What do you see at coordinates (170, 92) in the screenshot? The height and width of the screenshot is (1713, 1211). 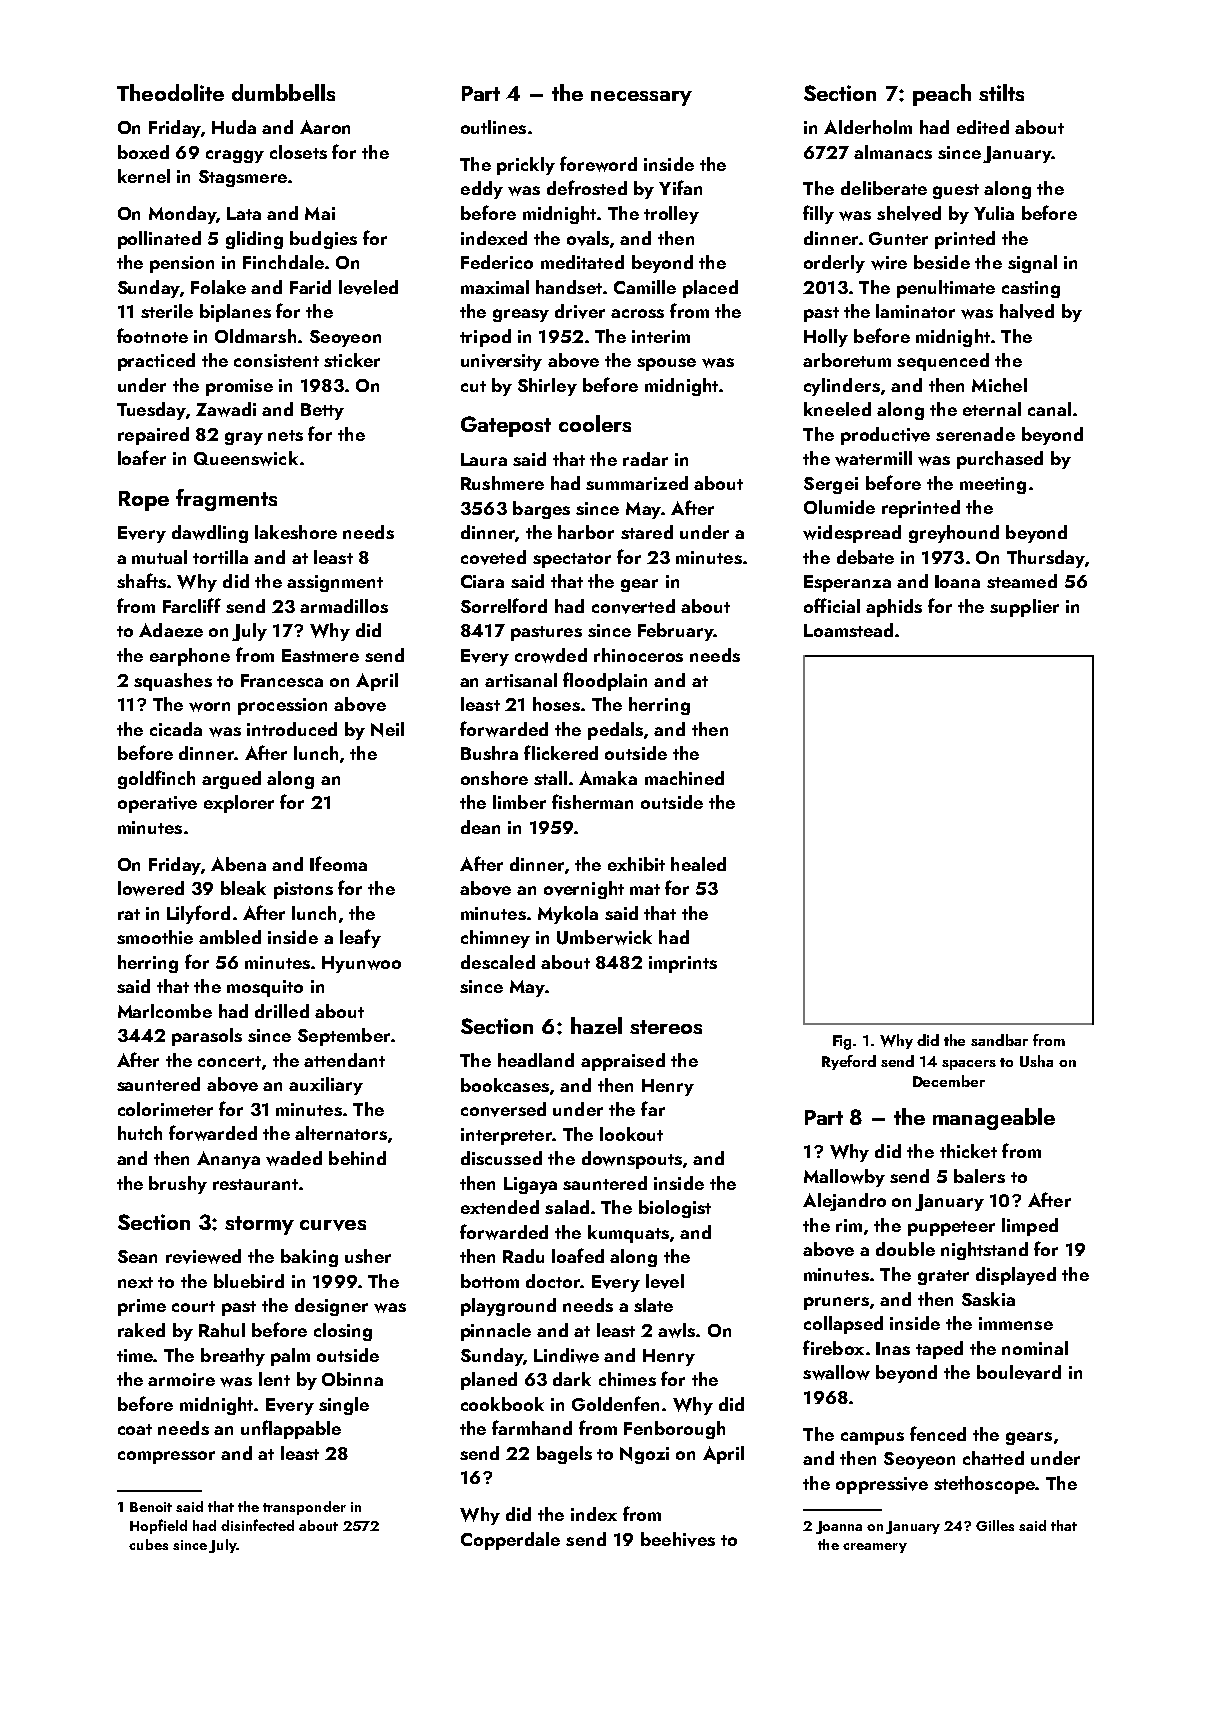 I see `Theodolite` at bounding box center [170, 92].
